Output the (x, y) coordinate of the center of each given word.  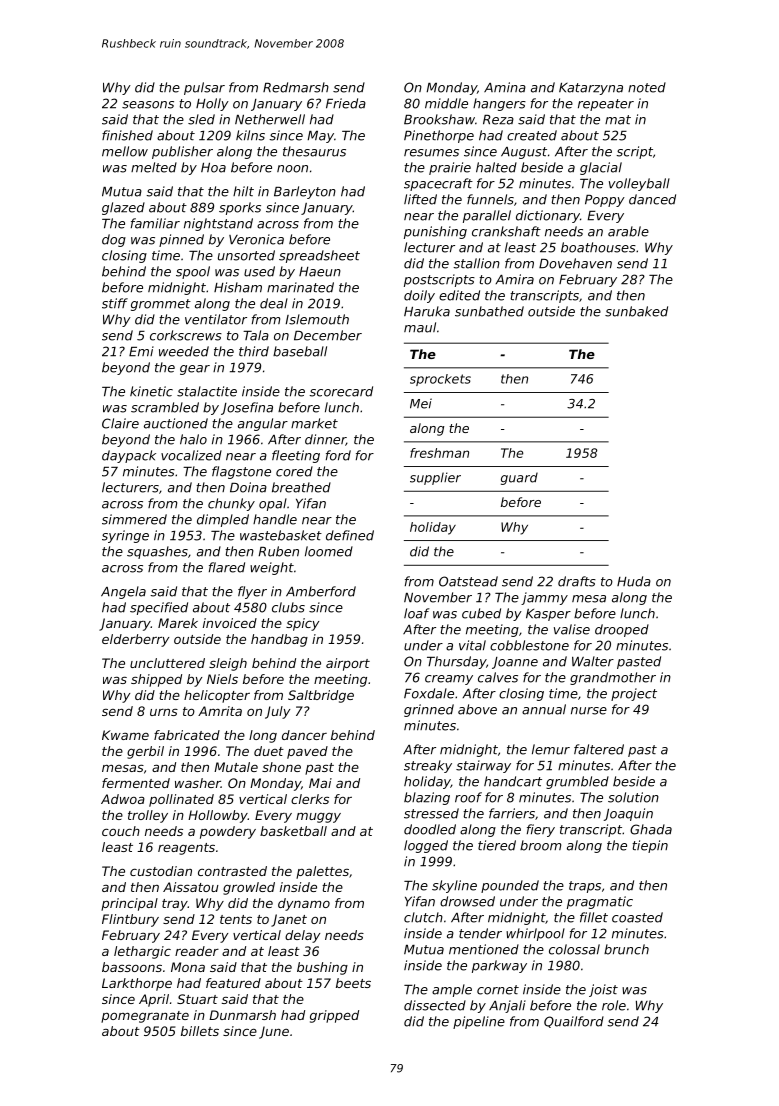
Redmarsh (296, 87)
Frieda (346, 103)
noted (647, 87)
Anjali (507, 1006)
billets (200, 1031)
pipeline (479, 1022)
